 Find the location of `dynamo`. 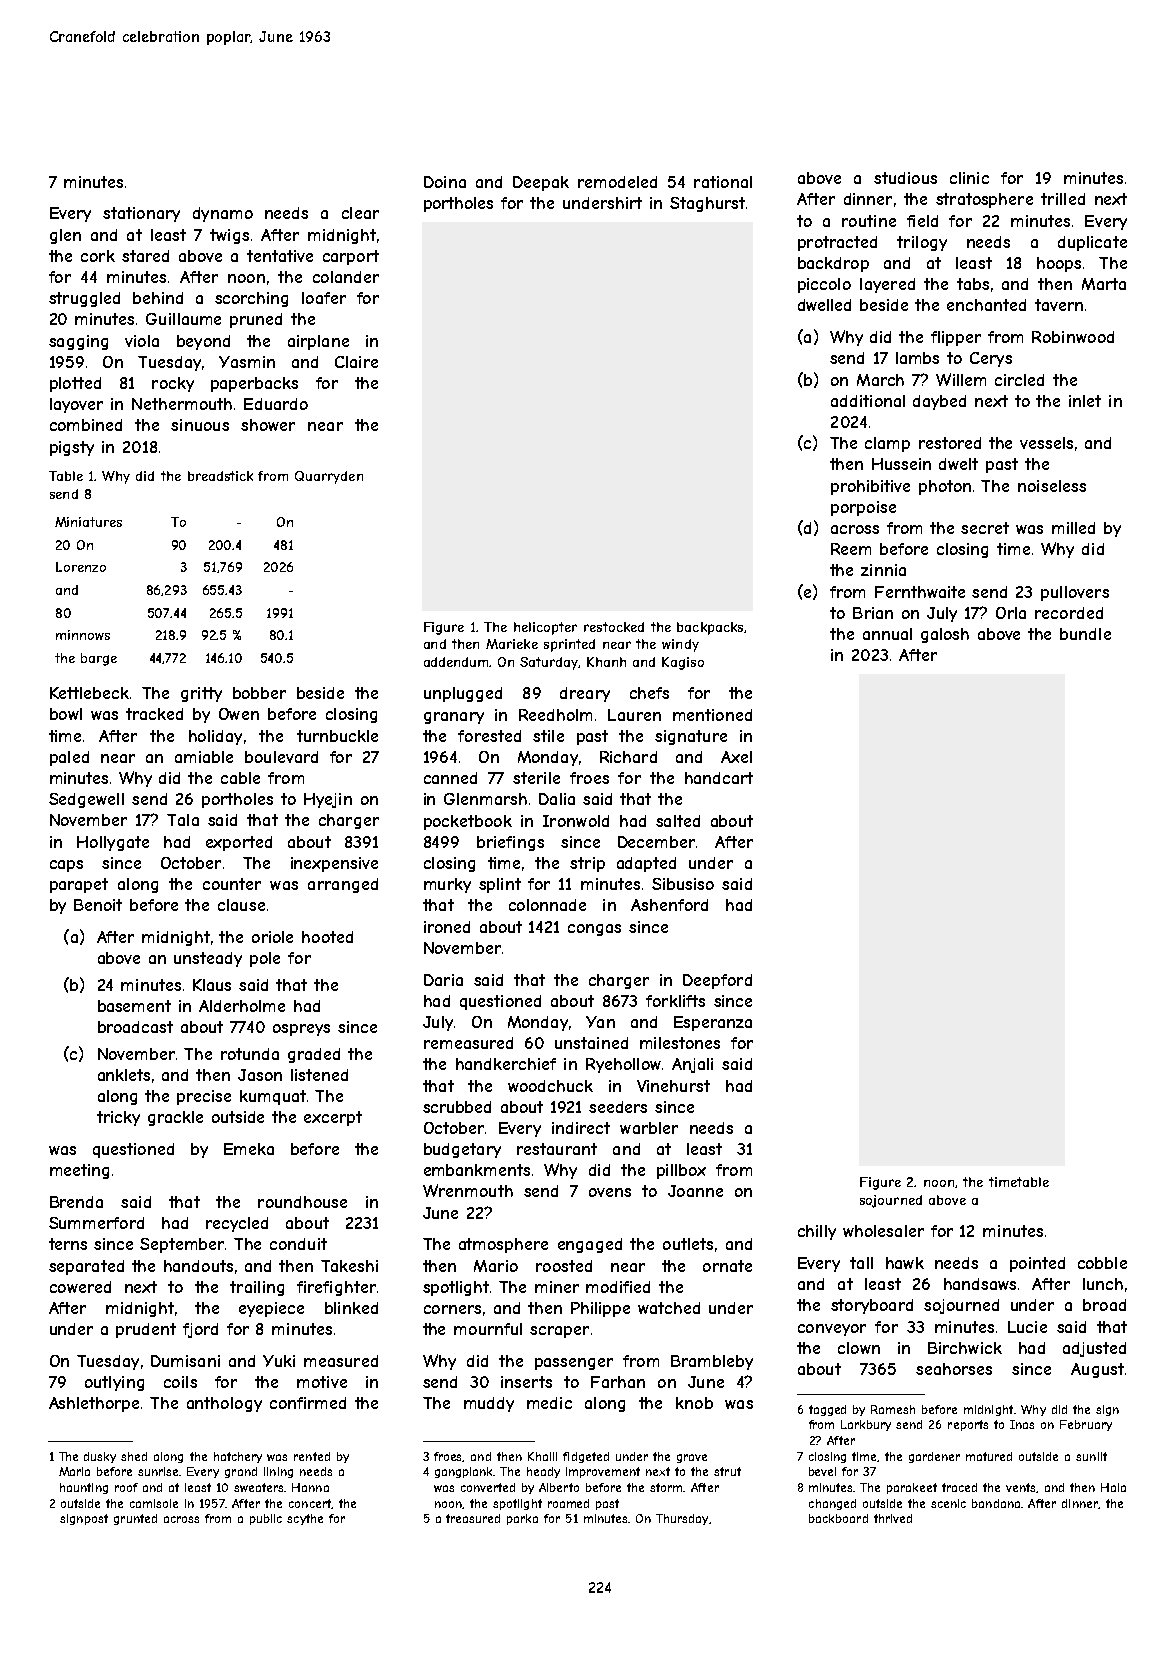

dynamo is located at coordinates (223, 214).
